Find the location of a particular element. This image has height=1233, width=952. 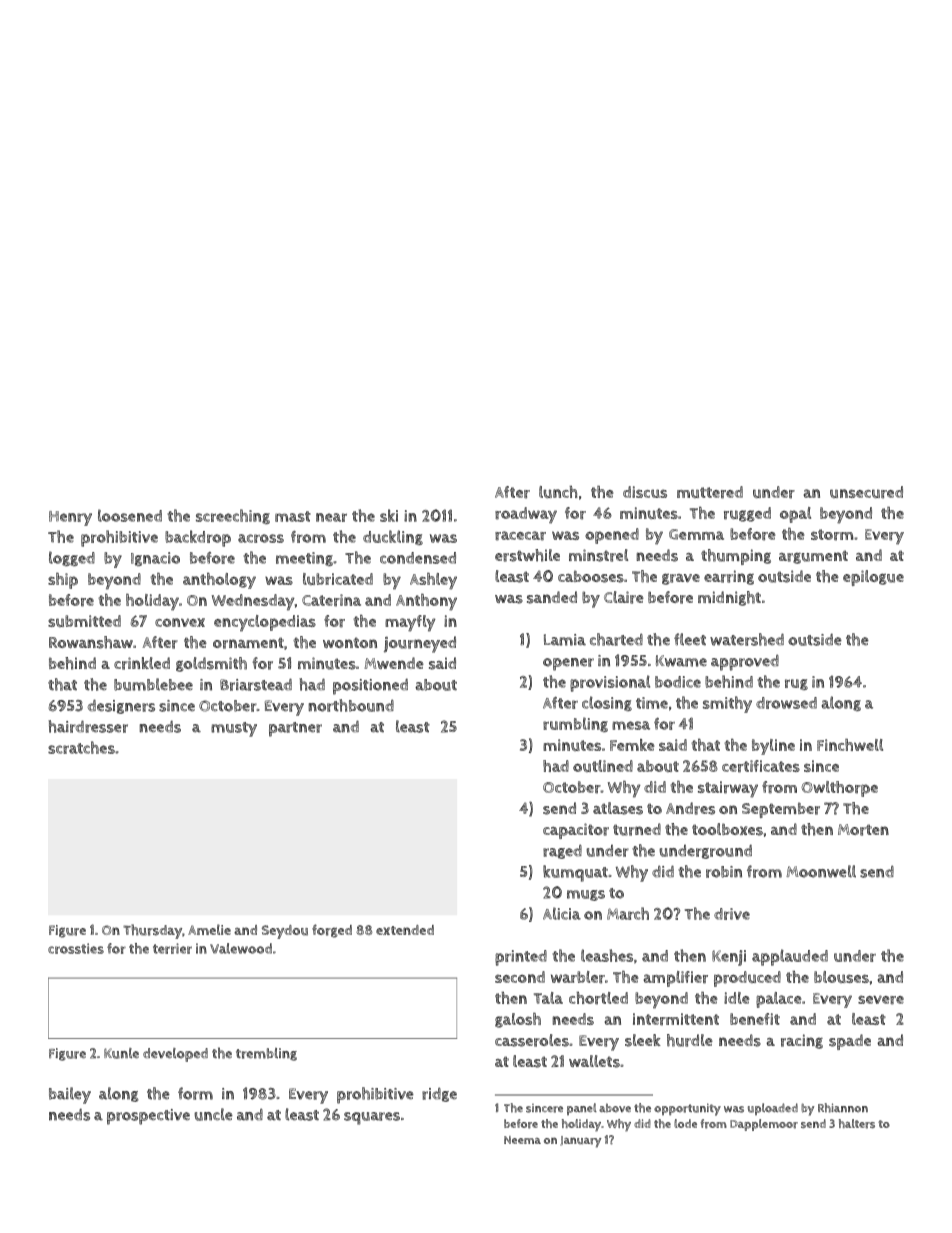

goldsmith is located at coordinates (211, 664).
